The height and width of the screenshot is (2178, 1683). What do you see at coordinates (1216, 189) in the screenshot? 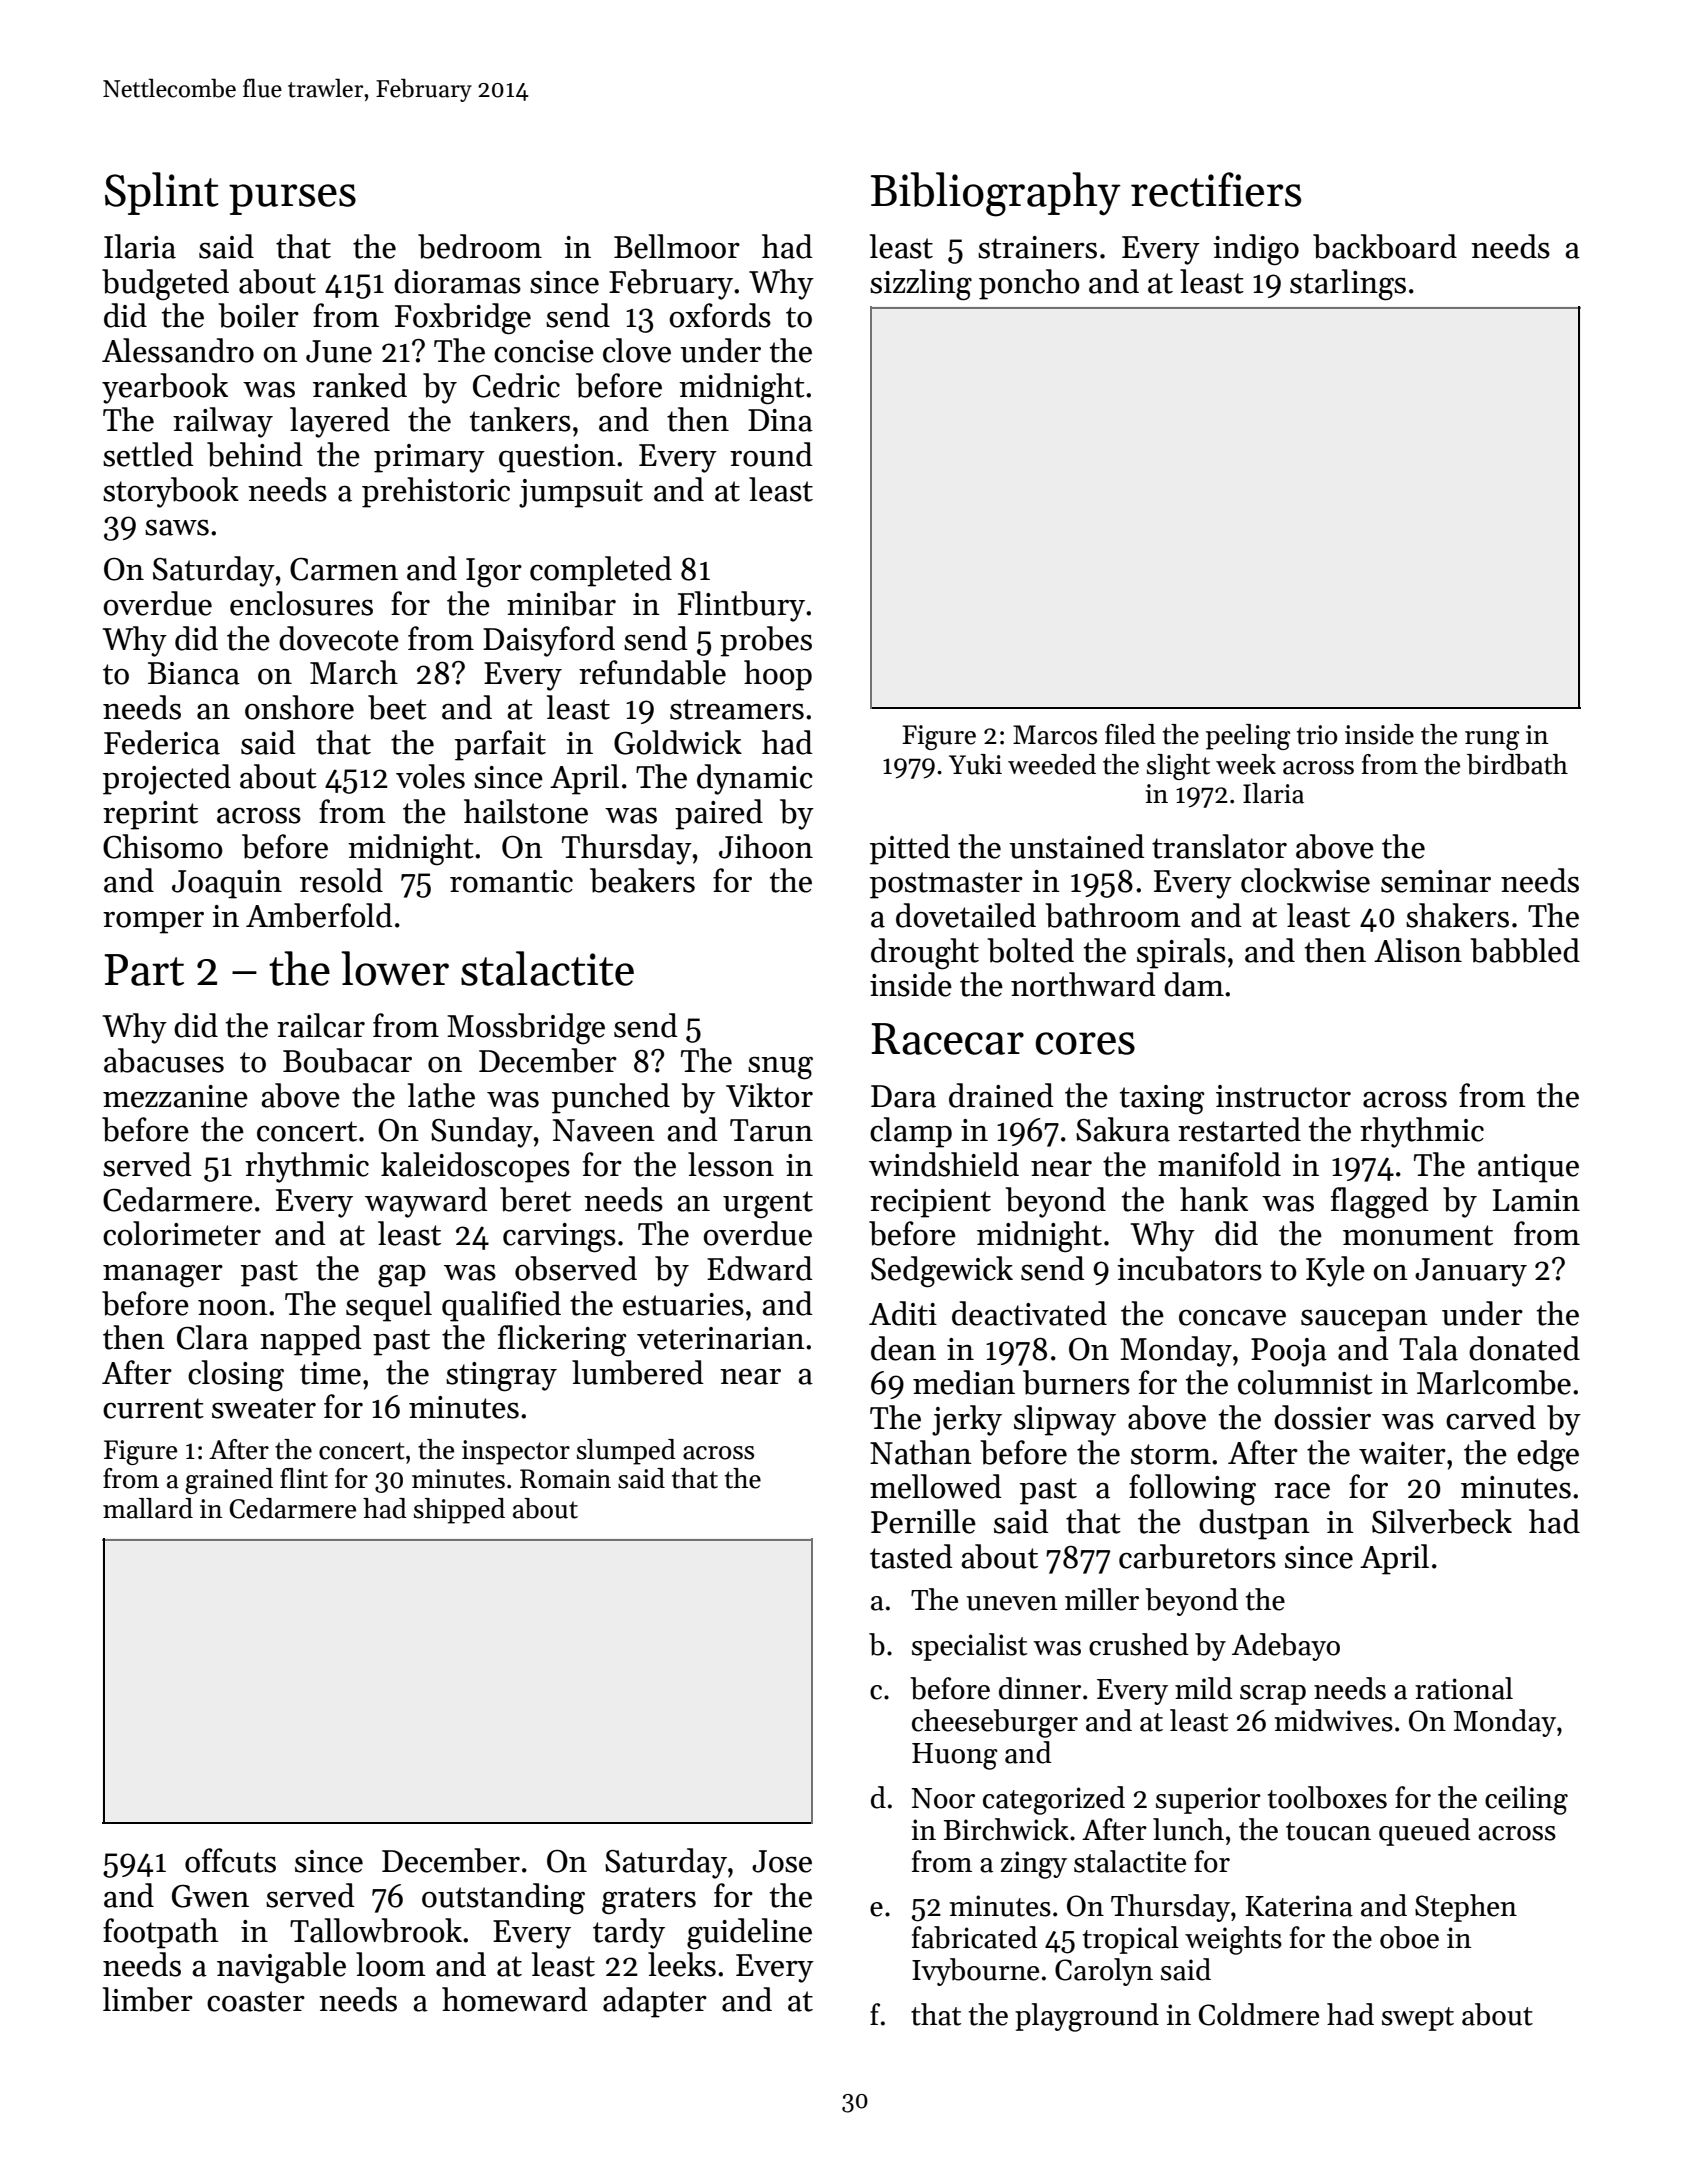
I see `rectifiers` at bounding box center [1216, 189].
